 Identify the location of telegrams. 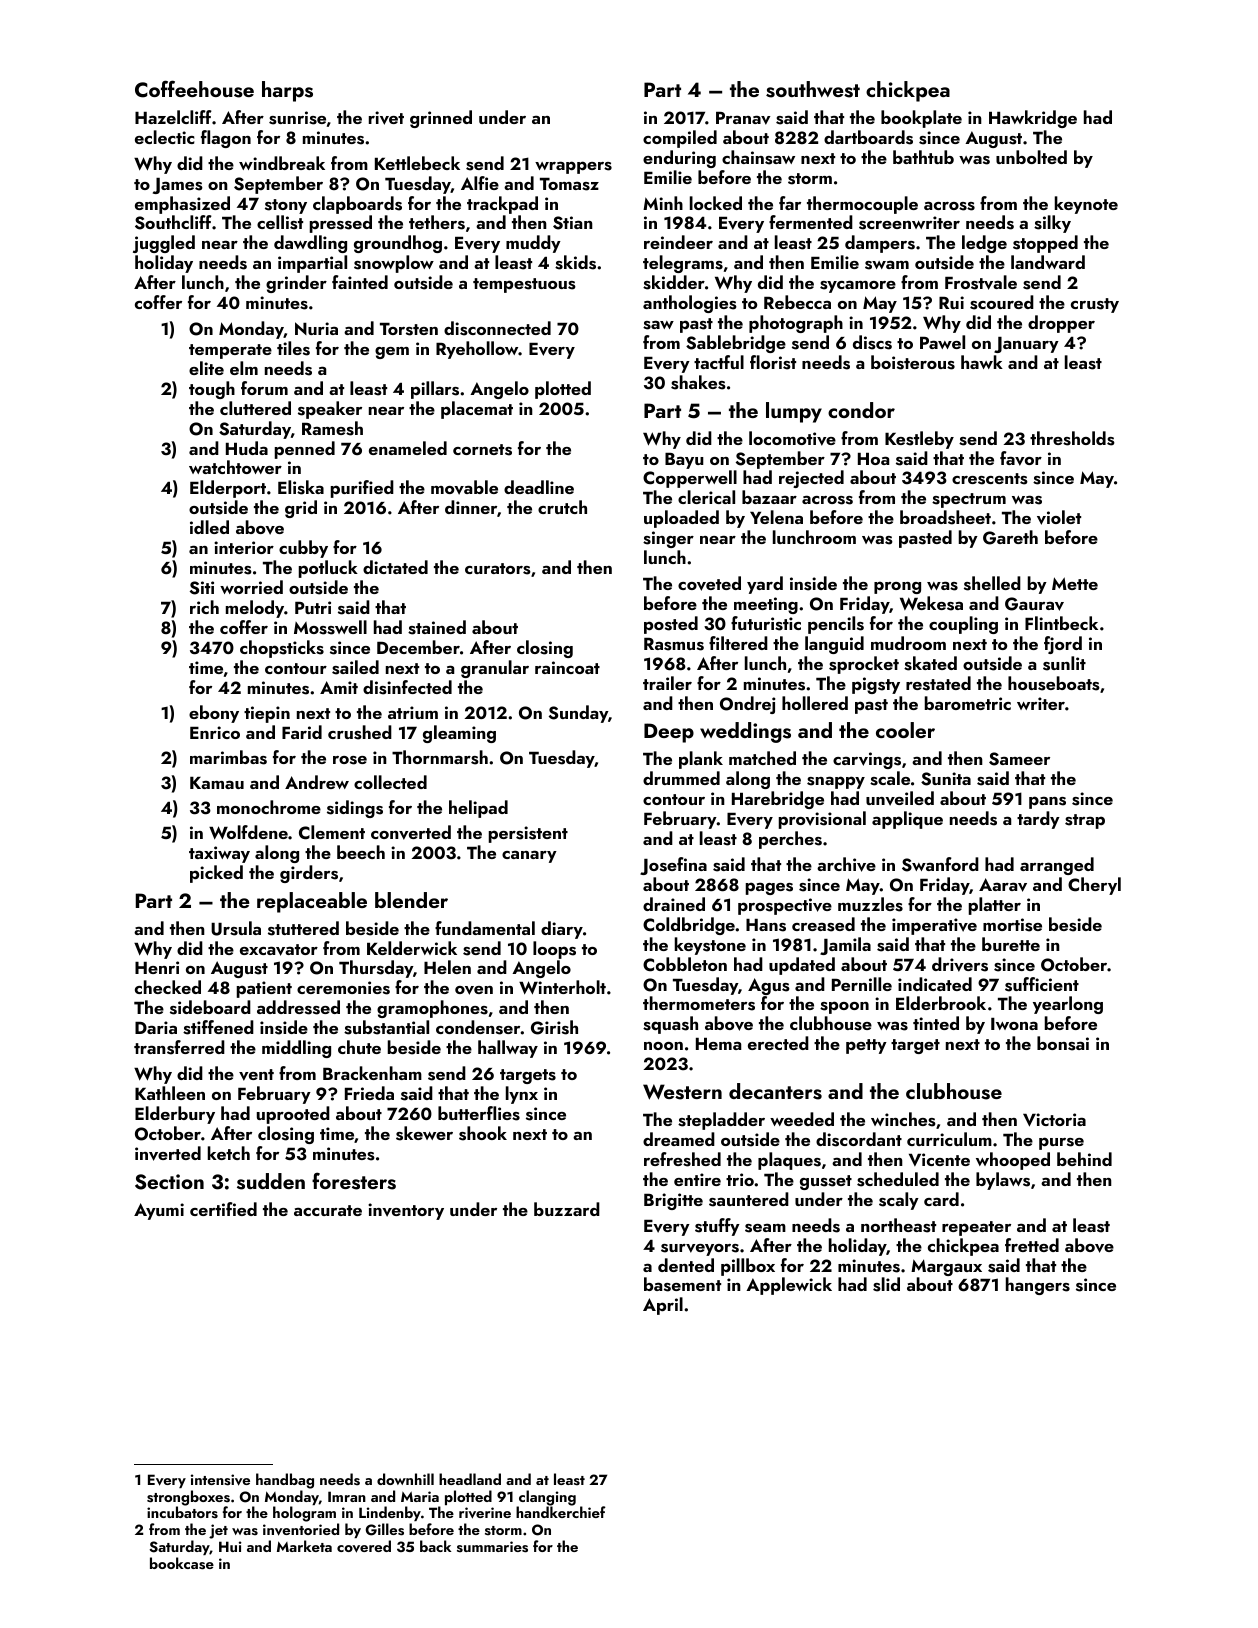
(683, 264).
